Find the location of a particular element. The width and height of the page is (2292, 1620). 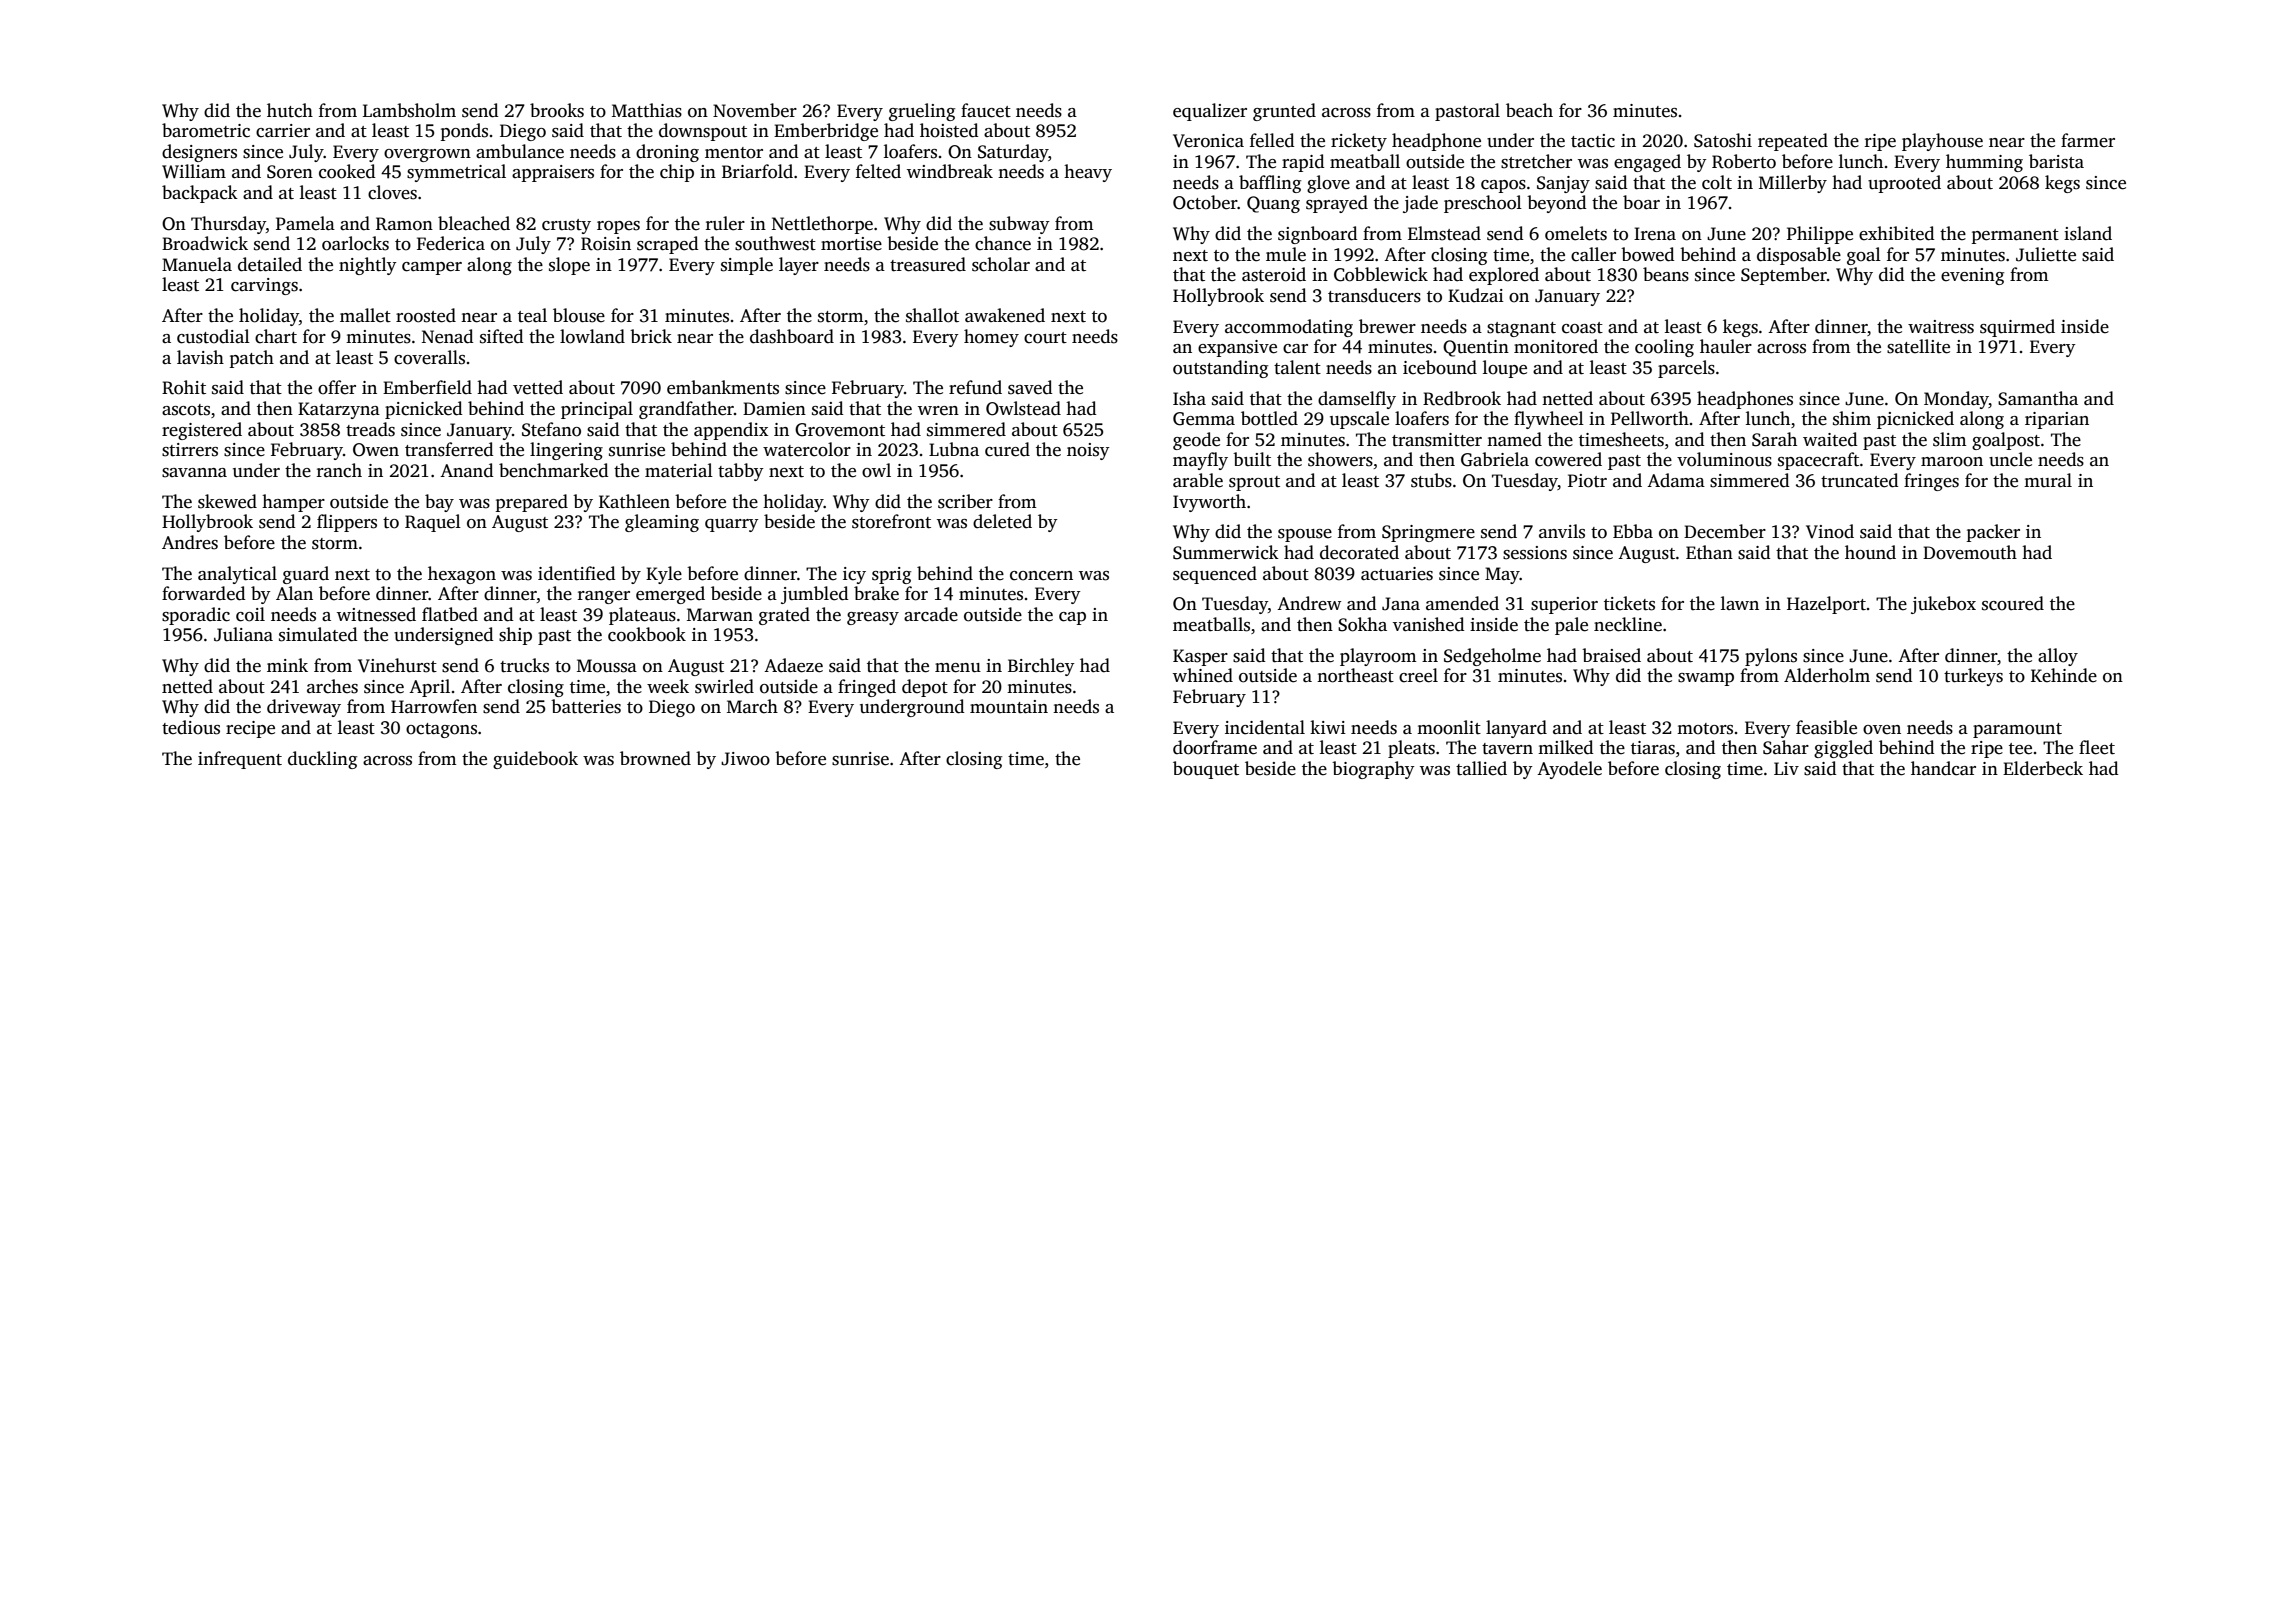

flywheel is located at coordinates (1549, 420).
